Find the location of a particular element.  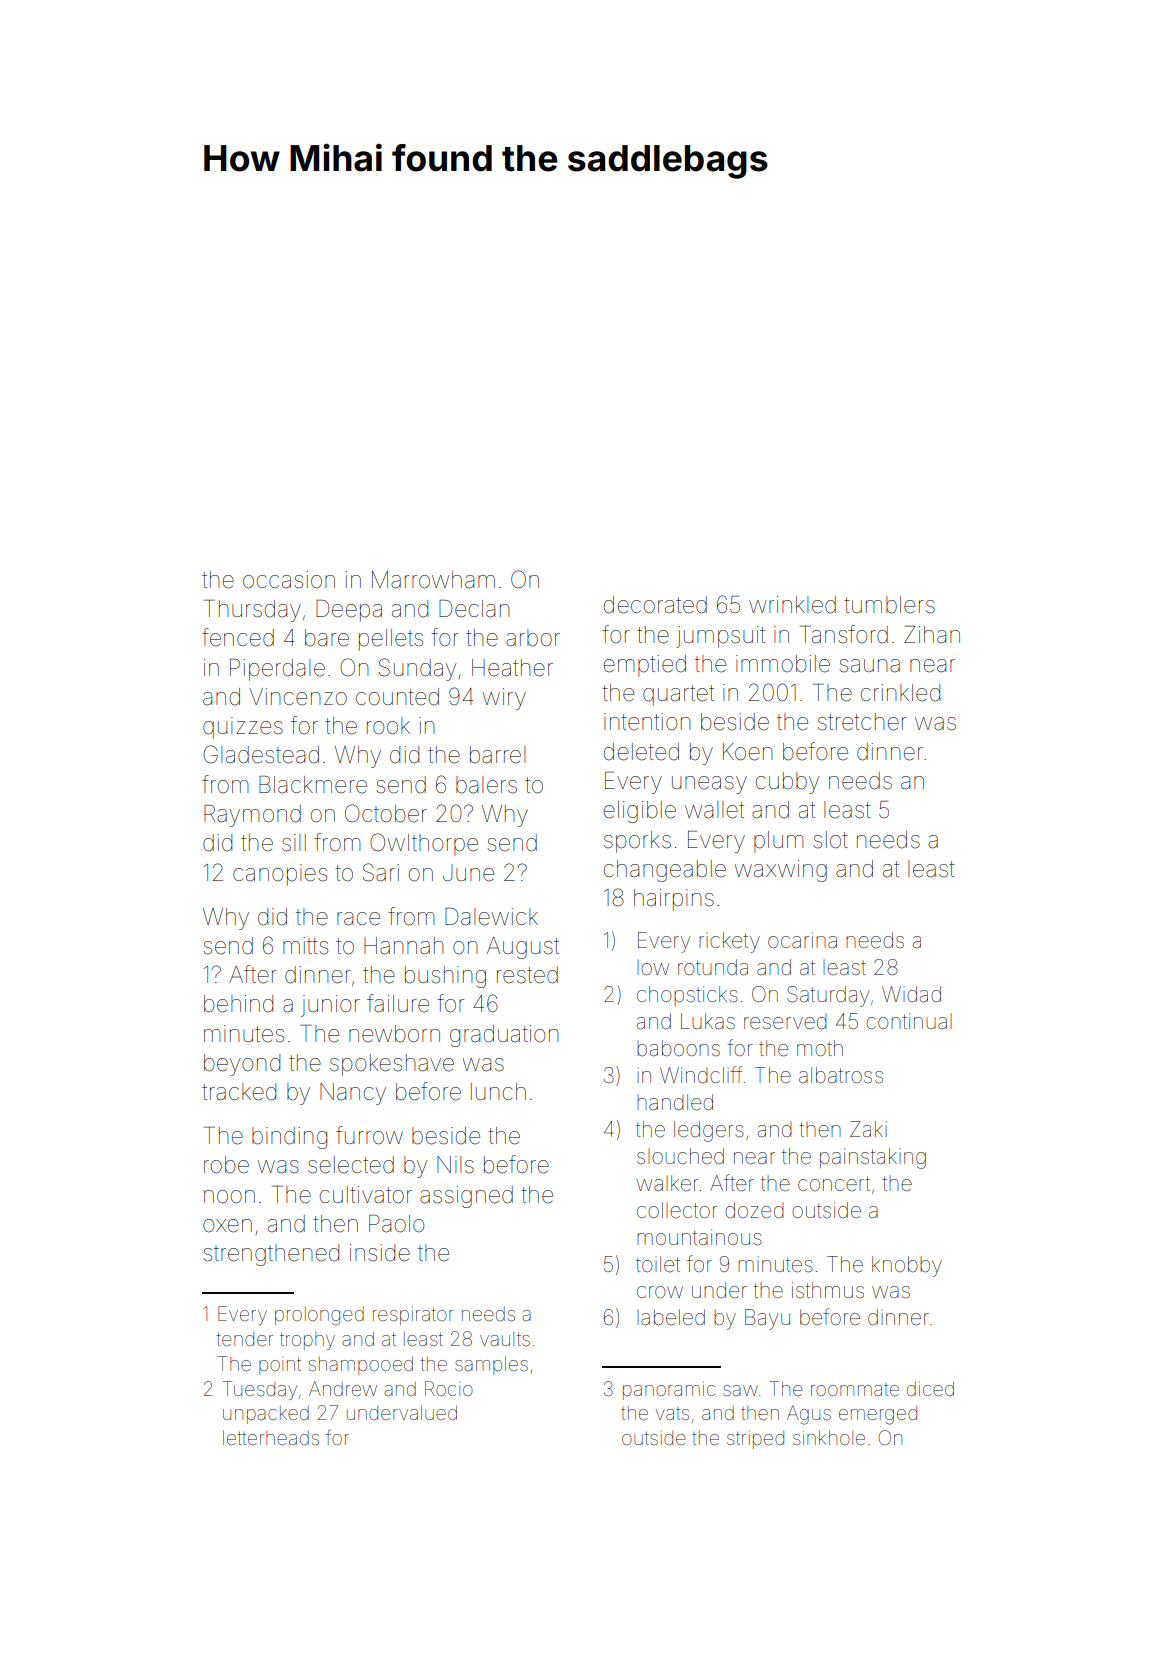

occasion is located at coordinates (289, 580).
